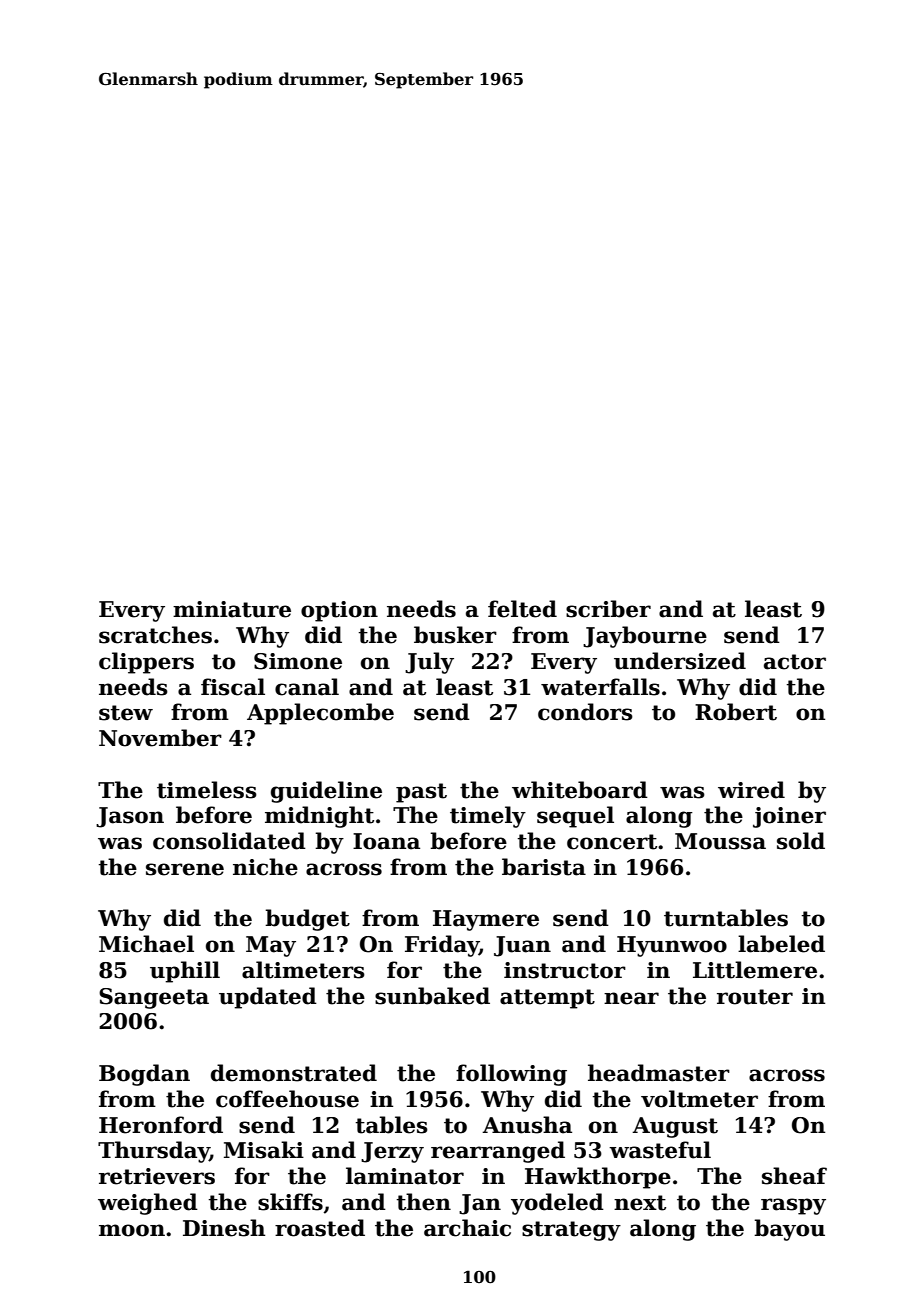 Image resolution: width=924 pixels, height=1311 pixels. Describe the element at coordinates (580, 790) in the image. I see `whiteboard` at that location.
